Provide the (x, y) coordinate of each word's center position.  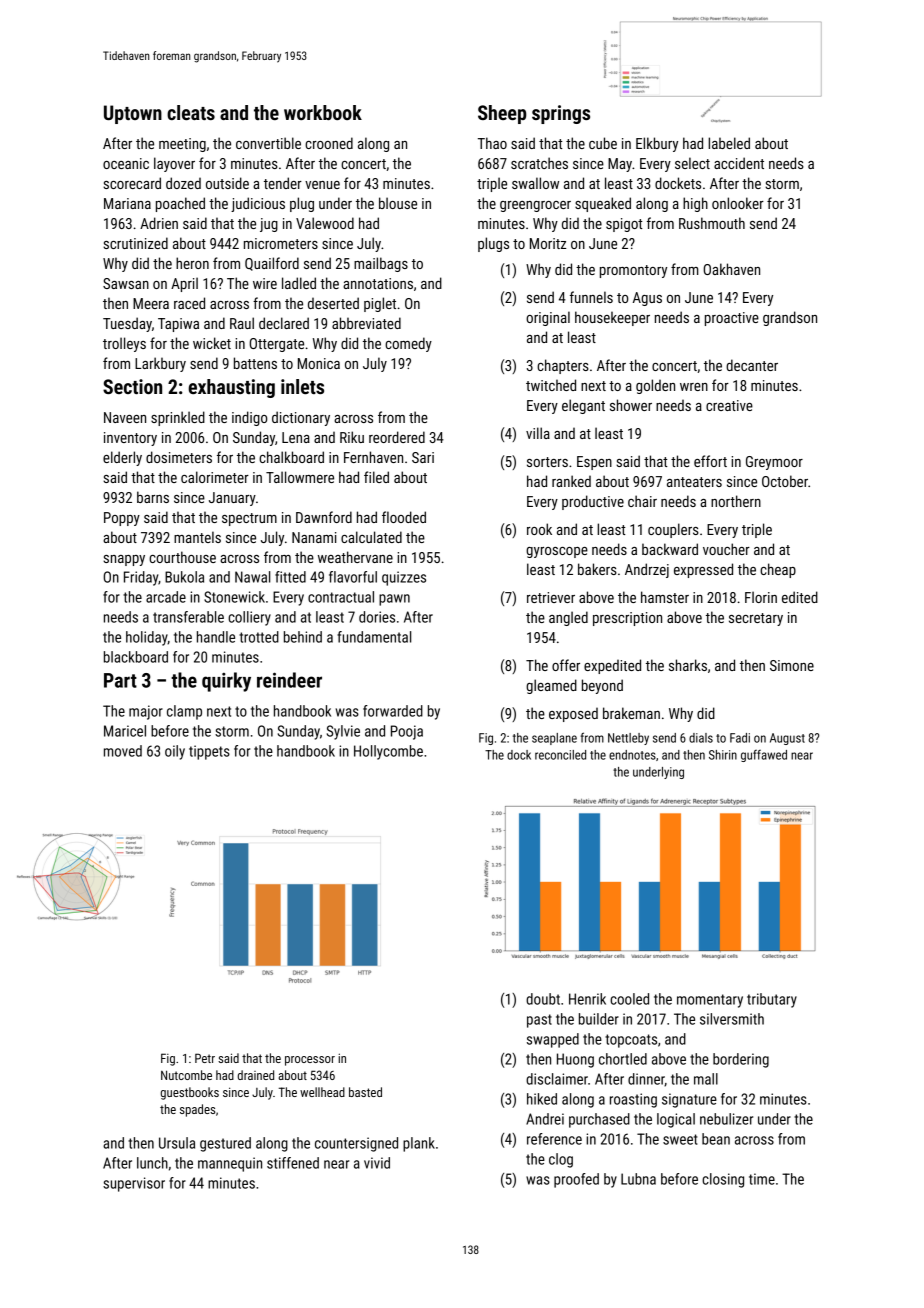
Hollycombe (388, 752)
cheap (778, 570)
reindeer (289, 680)
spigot (624, 225)
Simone (792, 665)
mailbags (381, 264)
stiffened (293, 1163)
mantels (197, 537)
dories (377, 617)
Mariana (127, 203)
